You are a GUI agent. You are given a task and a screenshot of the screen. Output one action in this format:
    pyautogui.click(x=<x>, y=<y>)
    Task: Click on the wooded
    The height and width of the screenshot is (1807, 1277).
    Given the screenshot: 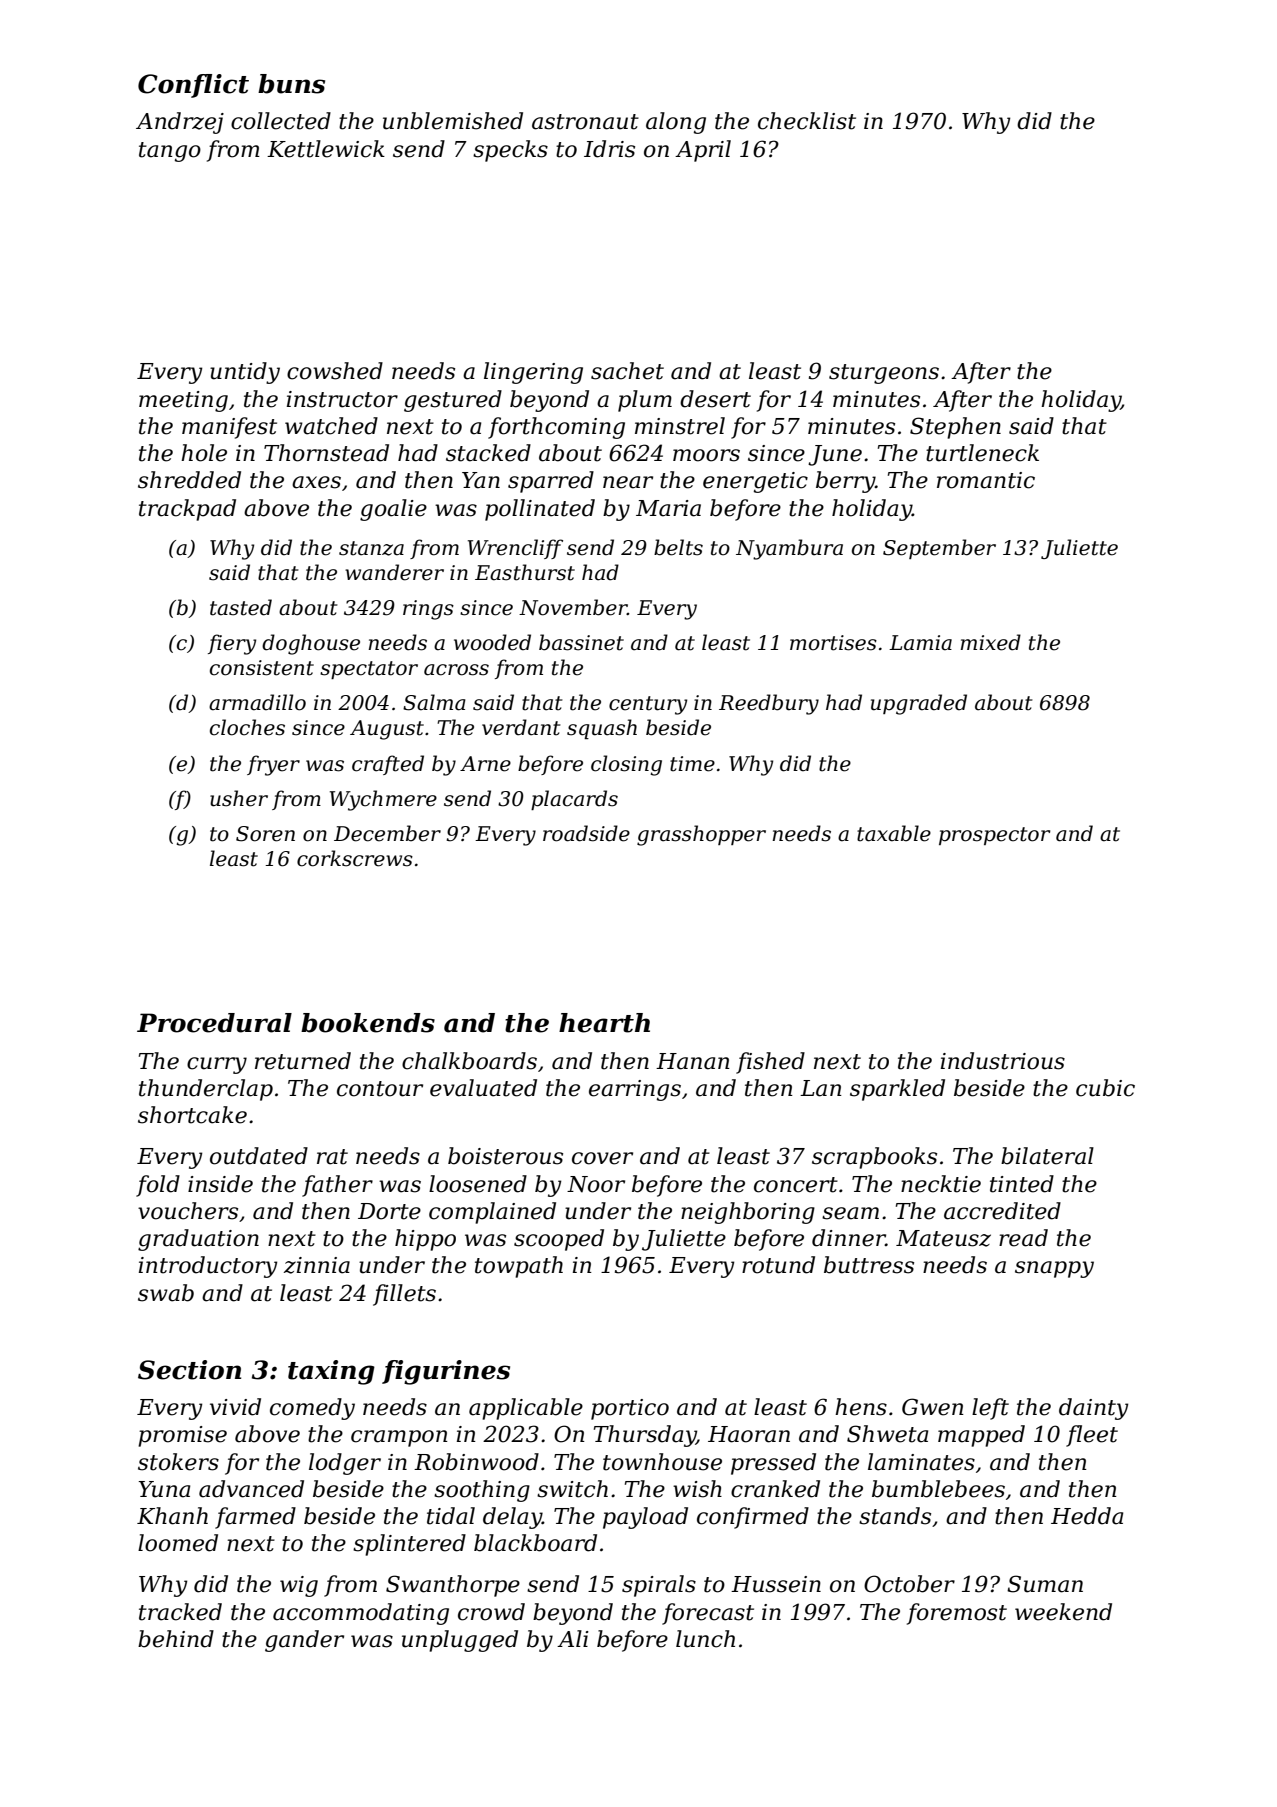 What is the action you would take?
    pyautogui.click(x=492, y=642)
